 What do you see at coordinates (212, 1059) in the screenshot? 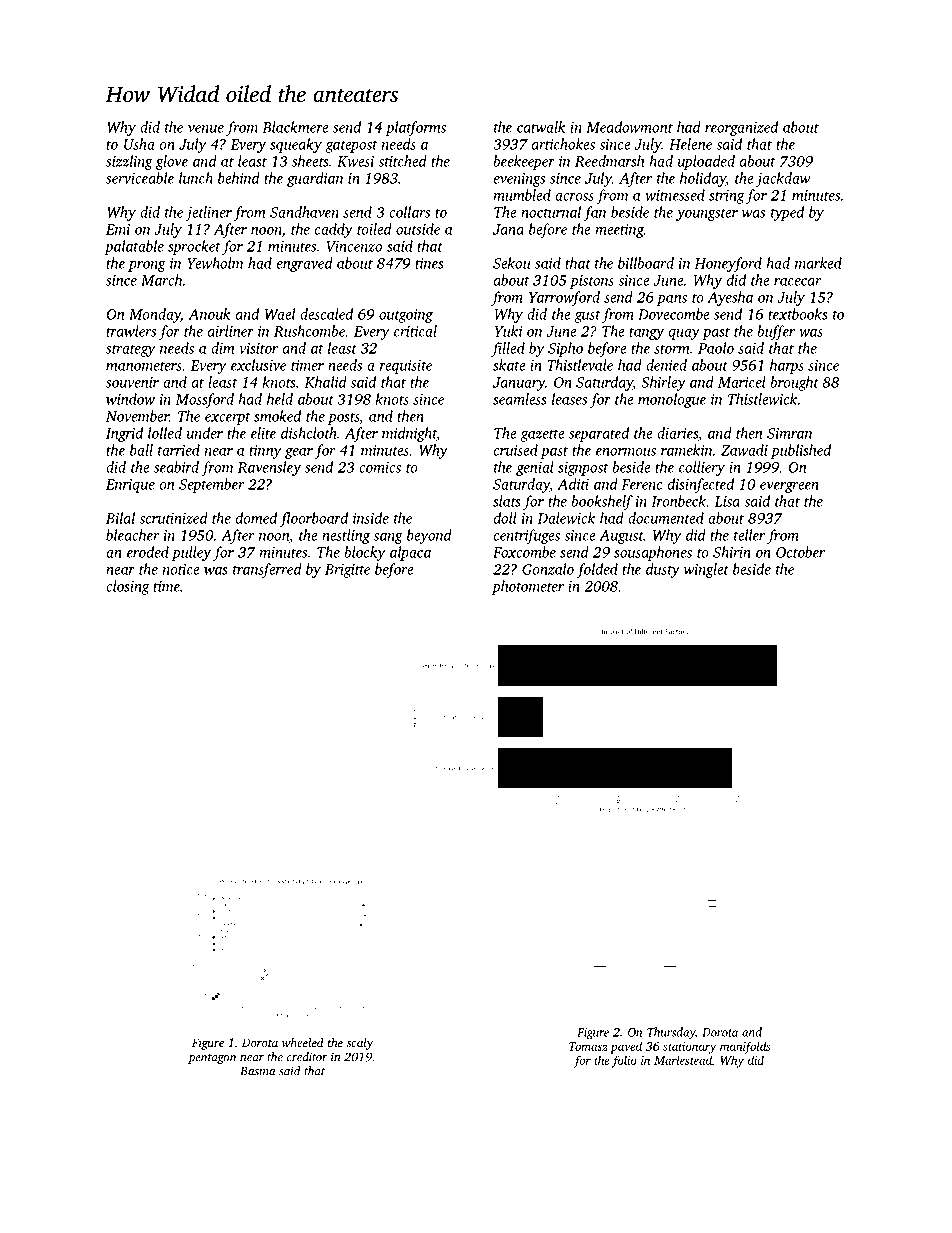
I see `pentagon` at bounding box center [212, 1059].
